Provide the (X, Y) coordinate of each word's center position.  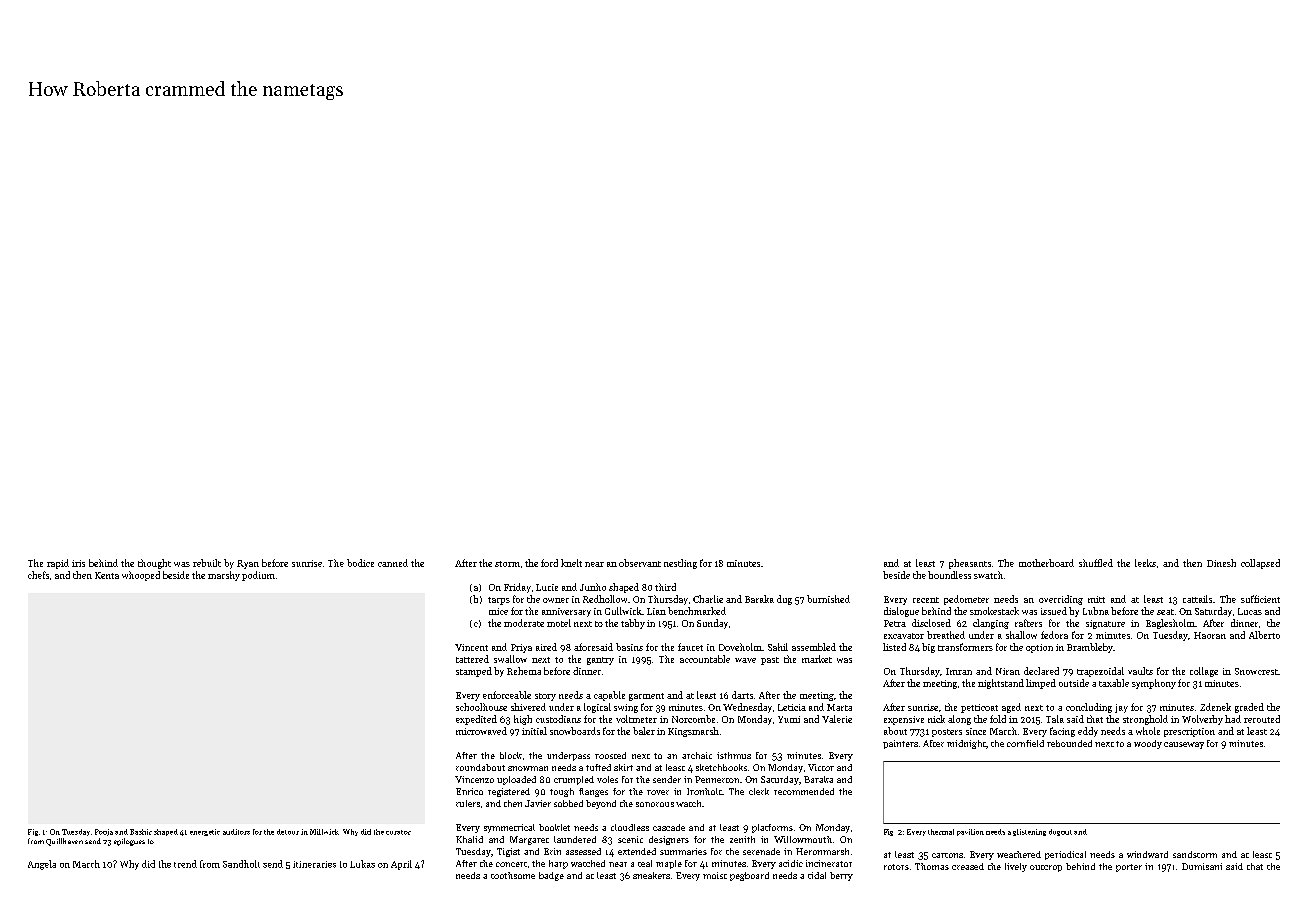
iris (78, 563)
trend (185, 864)
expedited (476, 720)
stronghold (1145, 720)
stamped (474, 672)
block (511, 755)
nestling (680, 564)
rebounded (1069, 743)
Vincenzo (474, 779)
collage (1204, 672)
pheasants (970, 564)
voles (607, 779)
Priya (521, 648)
